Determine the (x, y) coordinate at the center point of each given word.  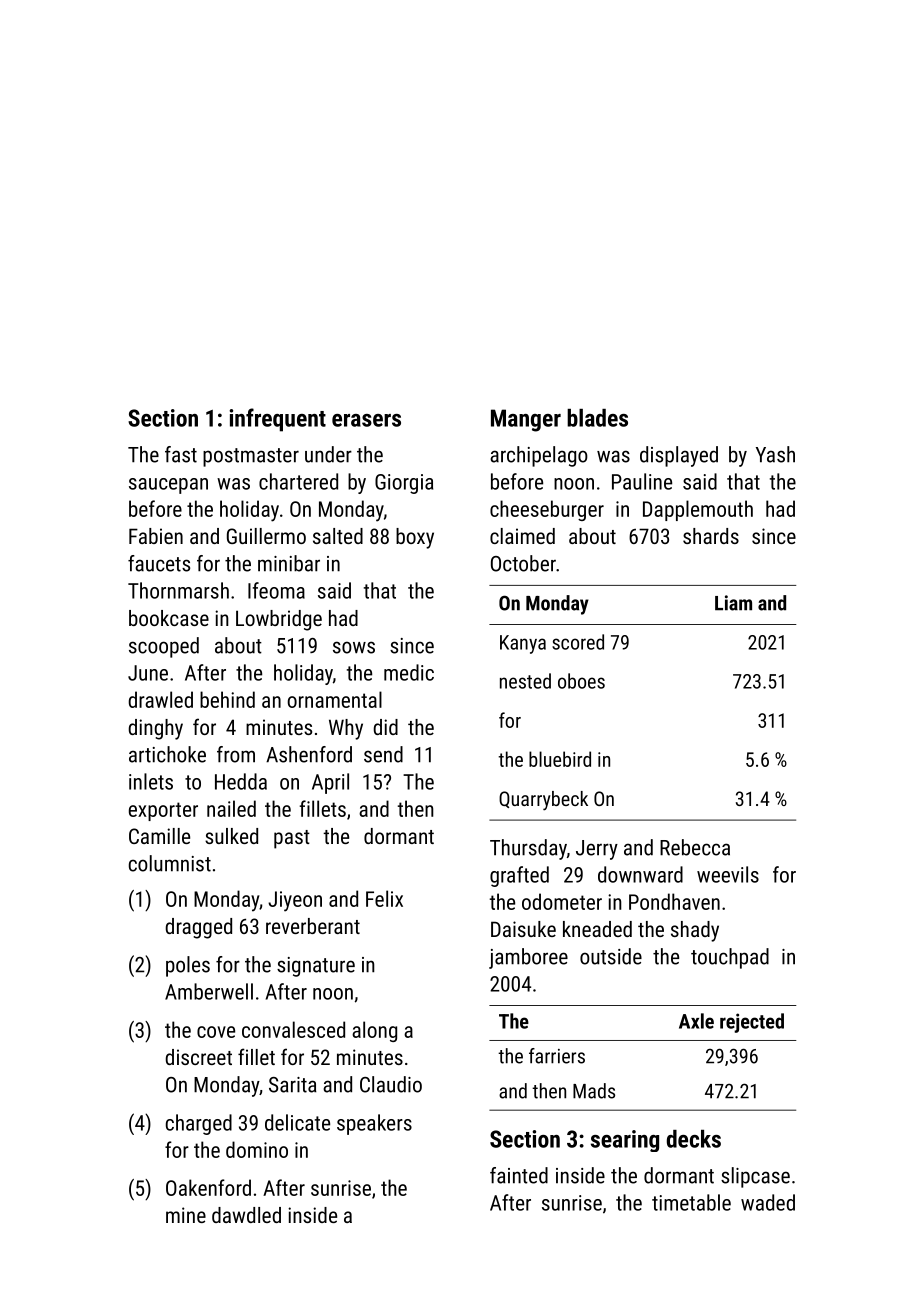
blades (597, 418)
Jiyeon (295, 901)
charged (199, 1124)
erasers (366, 420)
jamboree (528, 958)
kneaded (597, 929)
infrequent (277, 420)
